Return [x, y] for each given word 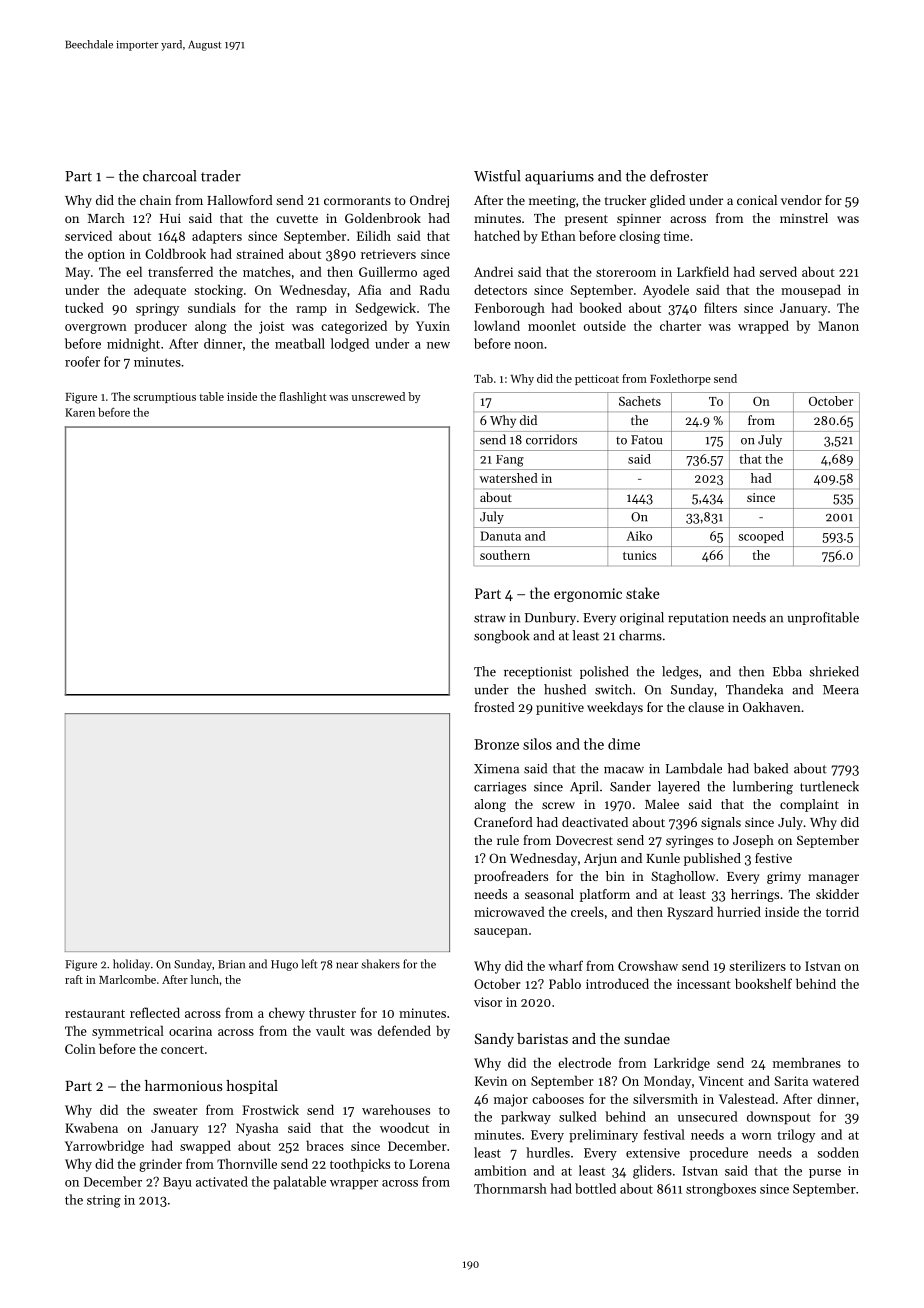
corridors [551, 439]
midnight [133, 345]
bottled [595, 1188]
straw [490, 618]
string [104, 1201]
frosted [494, 707]
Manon [838, 326]
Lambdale [694, 768]
